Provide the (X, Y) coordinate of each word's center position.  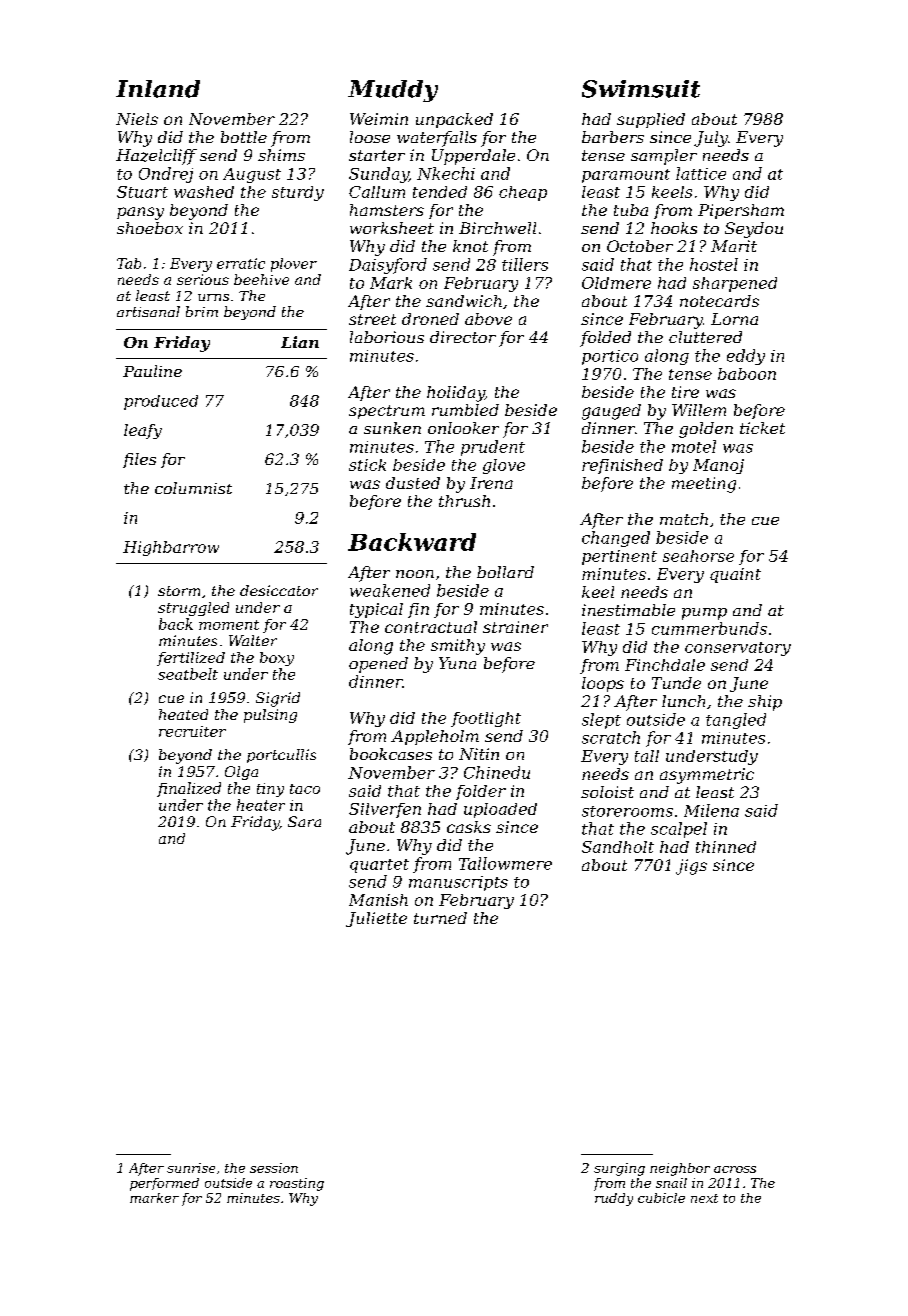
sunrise (191, 1168)
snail (671, 1183)
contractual (431, 627)
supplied (651, 120)
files (139, 460)
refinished (622, 466)
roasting (297, 1184)
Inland (158, 89)
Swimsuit (641, 89)
